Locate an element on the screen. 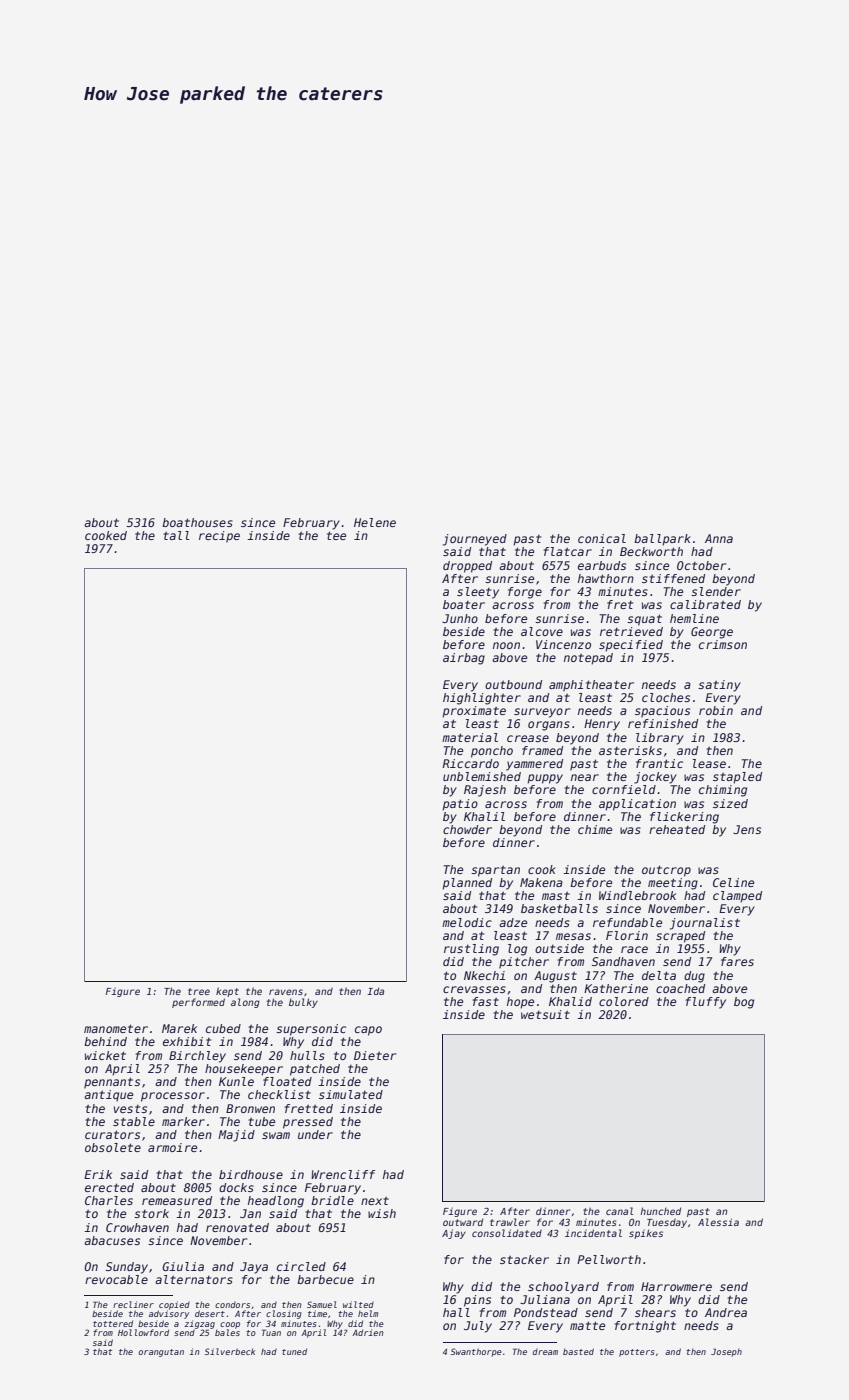  potters is located at coordinates (637, 1353).
